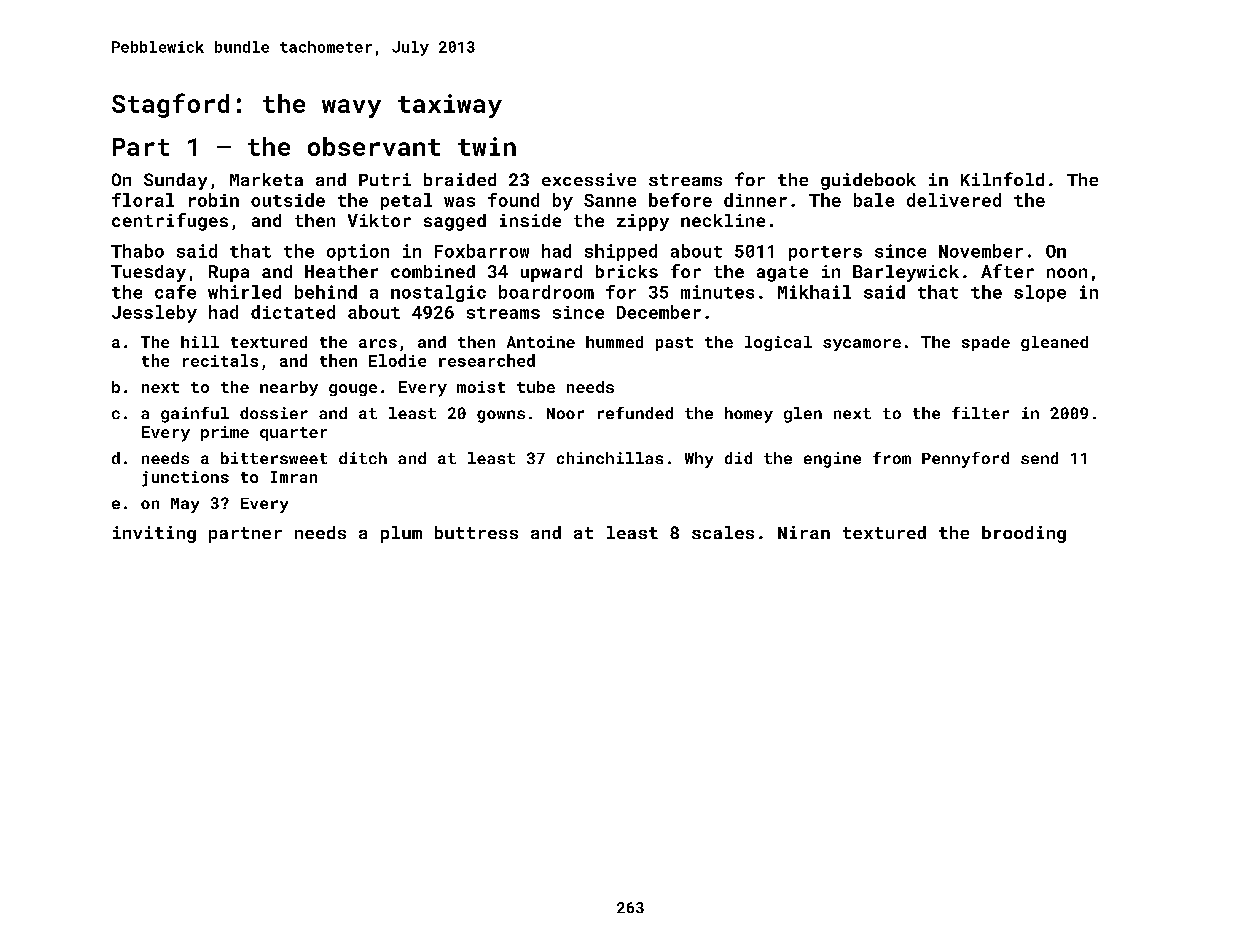 The image size is (1233, 952). What do you see at coordinates (546, 292) in the image?
I see `boardroom` at bounding box center [546, 292].
